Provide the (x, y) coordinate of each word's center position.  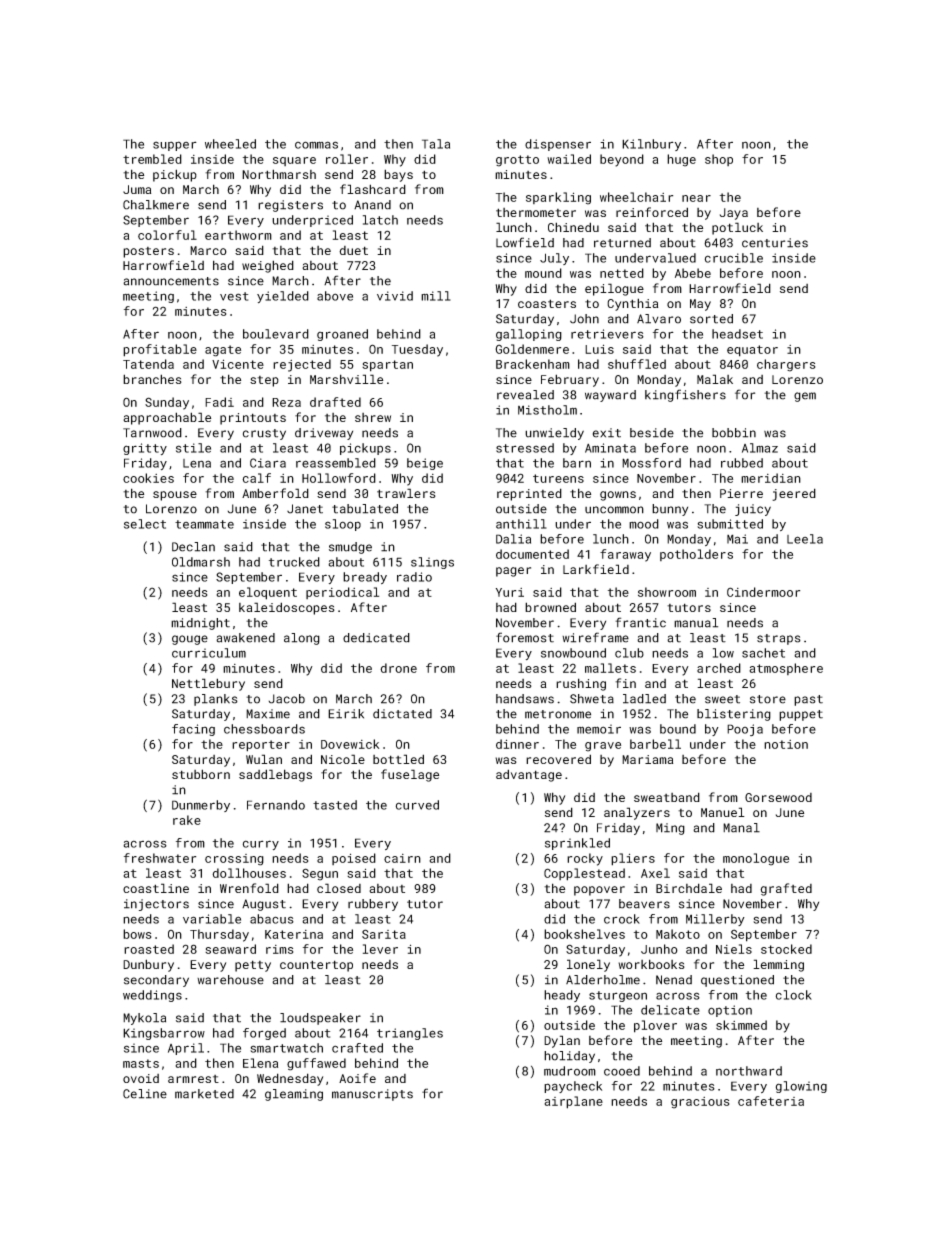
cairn (402, 858)
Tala (436, 144)
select (145, 524)
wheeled (230, 144)
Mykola (144, 1019)
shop (719, 160)
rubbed (742, 463)
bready (365, 578)
